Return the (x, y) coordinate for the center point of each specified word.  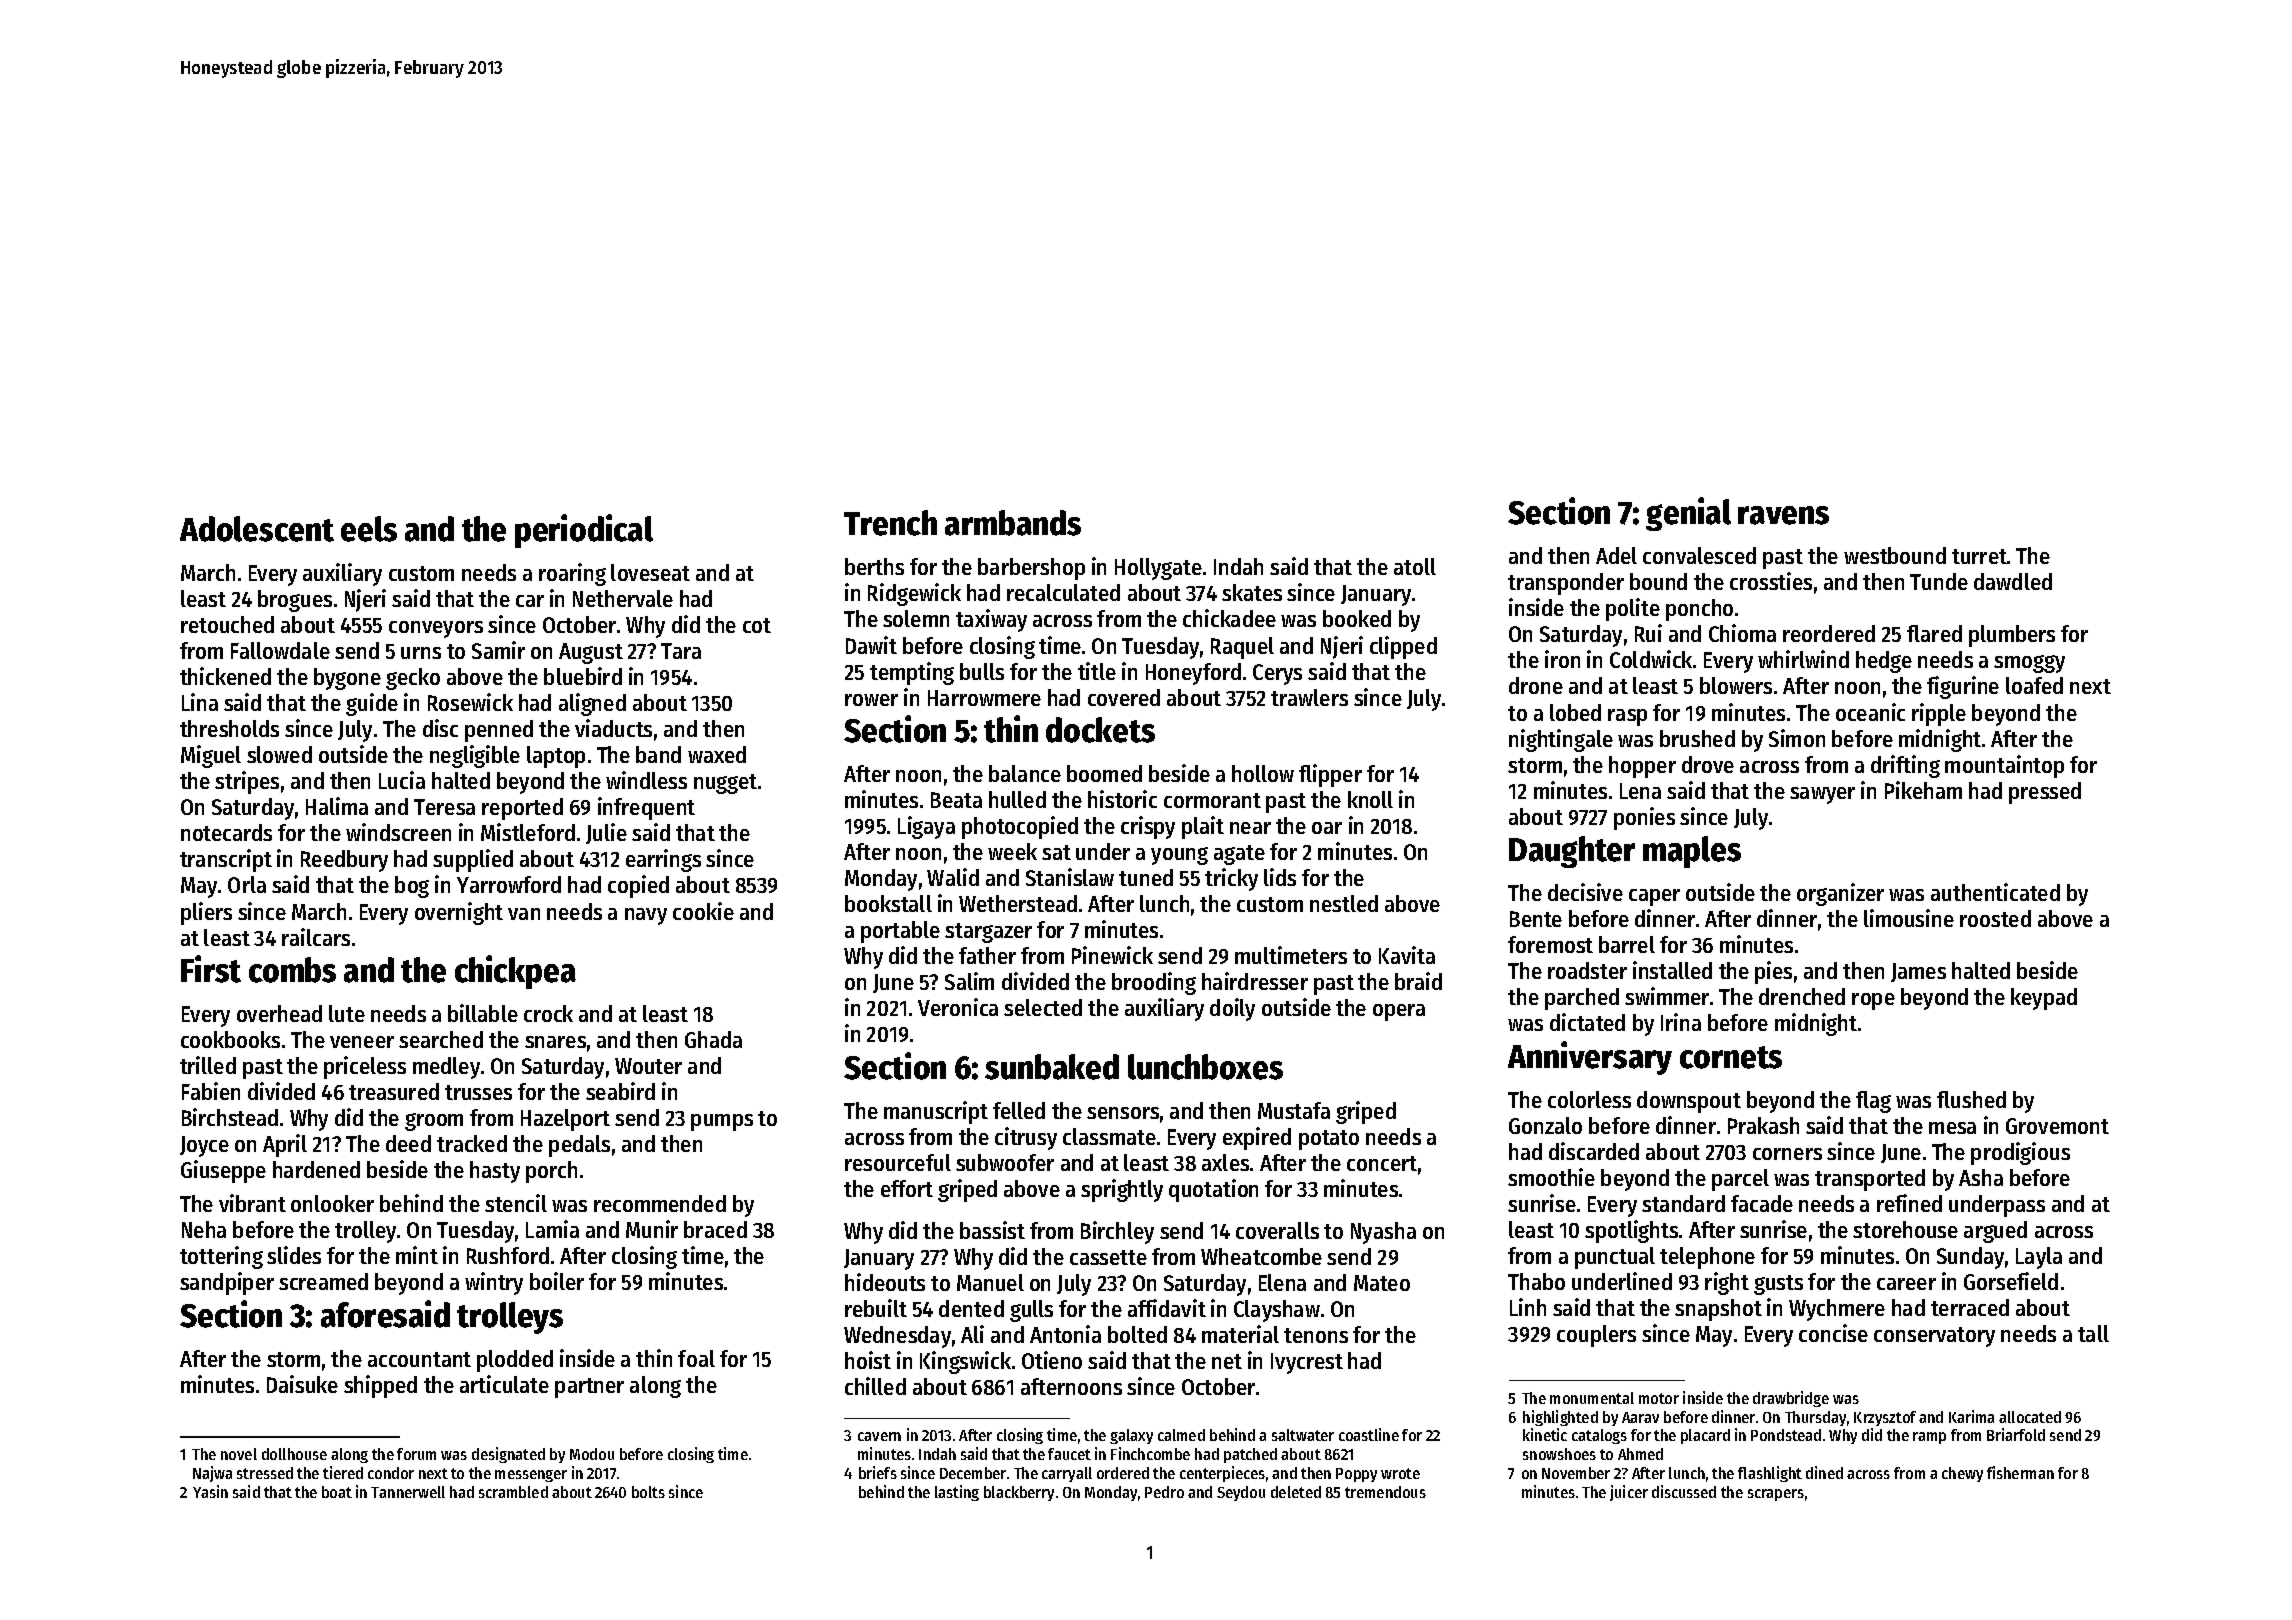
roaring (572, 574)
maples (1692, 852)
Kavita (1407, 955)
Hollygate (1158, 569)
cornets (1731, 1057)
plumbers (2012, 636)
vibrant (252, 1203)
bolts (648, 1492)
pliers (206, 913)
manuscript (936, 1112)
